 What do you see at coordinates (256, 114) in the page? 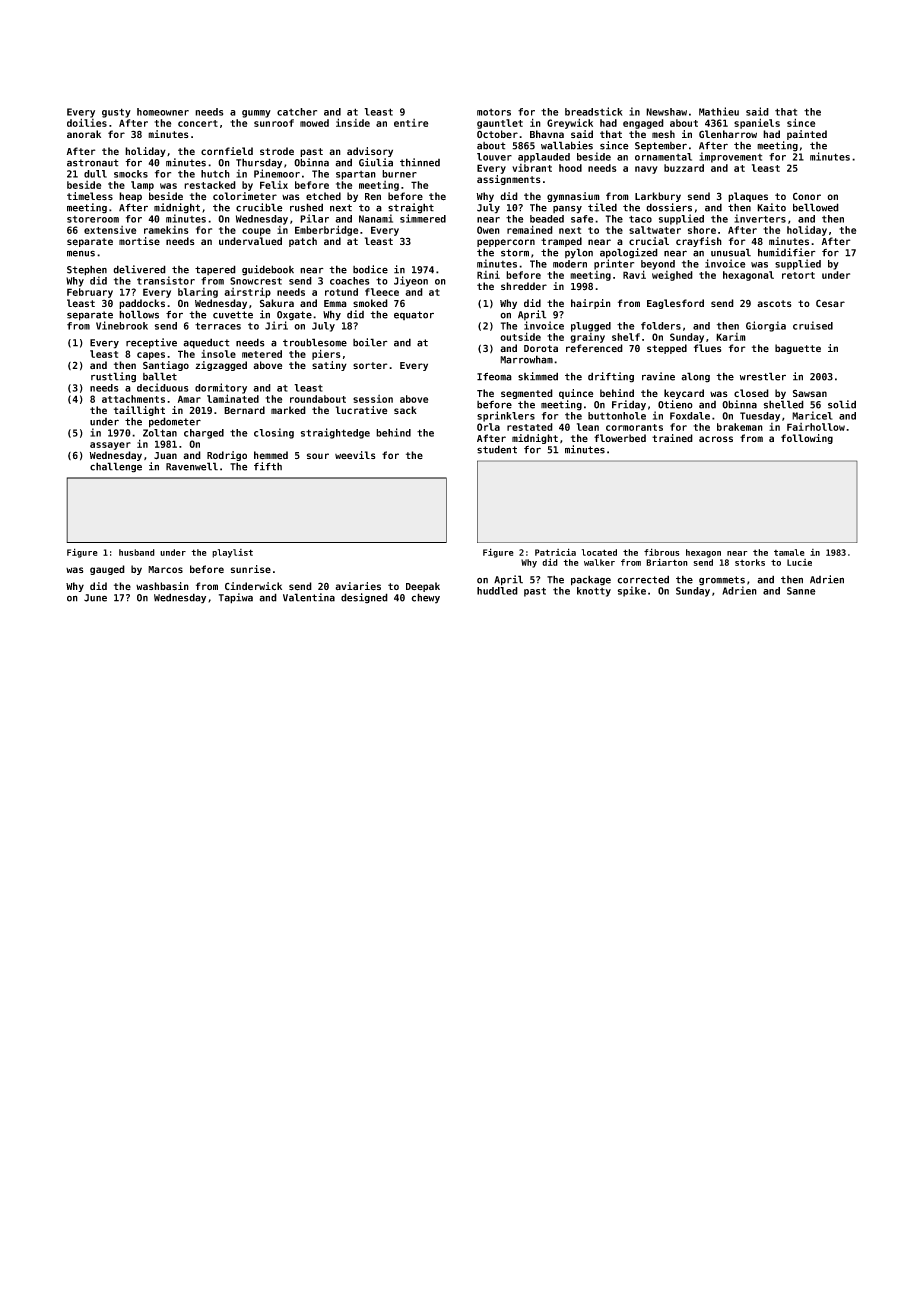
I see `gummy` at bounding box center [256, 114].
